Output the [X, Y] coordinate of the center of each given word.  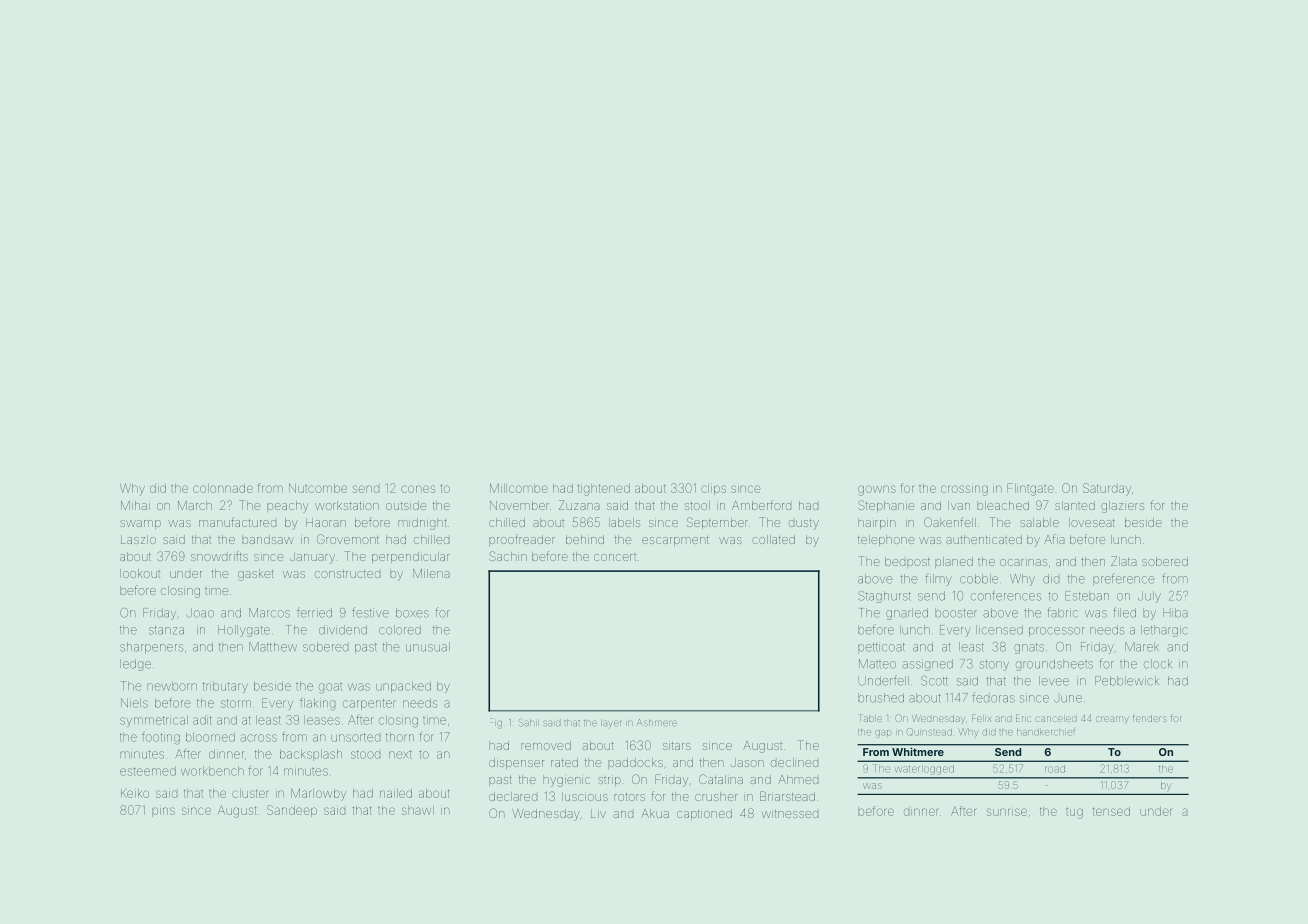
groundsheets [1054, 665]
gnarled [907, 614]
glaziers [1122, 507]
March [195, 505]
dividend [343, 630]
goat [330, 688]
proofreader [522, 540]
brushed [881, 698]
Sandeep [292, 811]
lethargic [1164, 631]
